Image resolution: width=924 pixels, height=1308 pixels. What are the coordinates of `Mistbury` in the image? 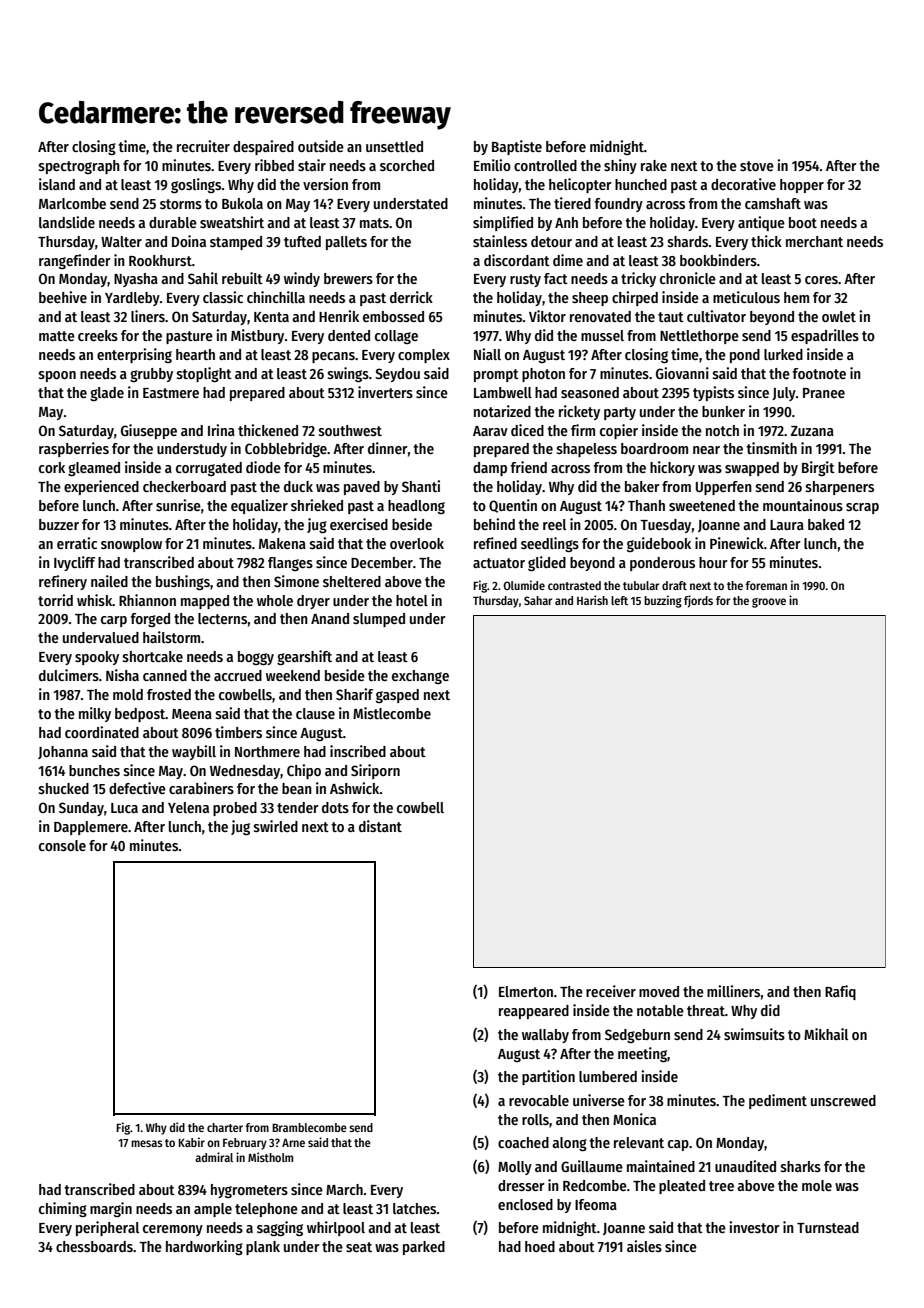 It's located at (257, 336).
